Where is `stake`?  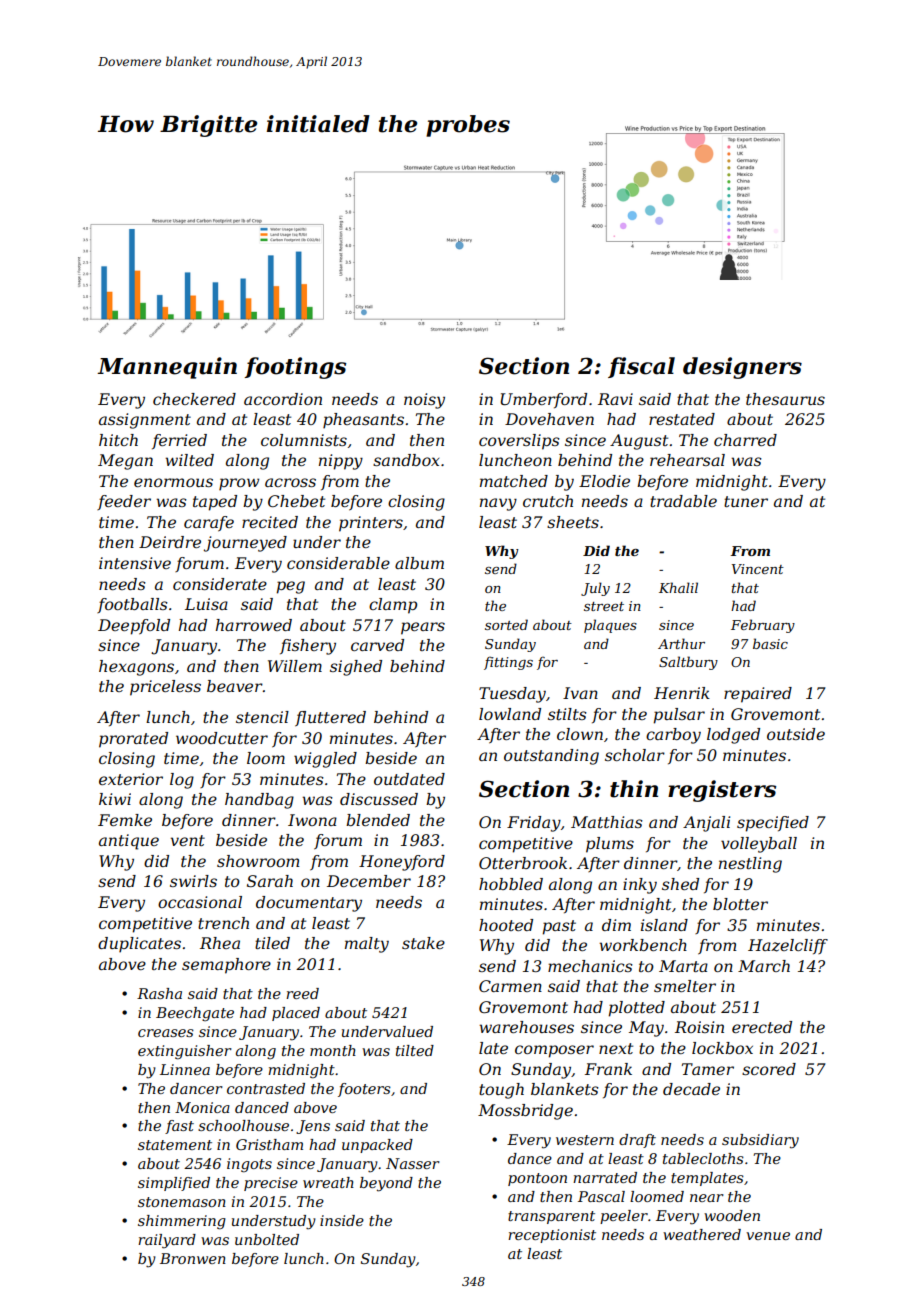 stake is located at coordinates (423, 943).
